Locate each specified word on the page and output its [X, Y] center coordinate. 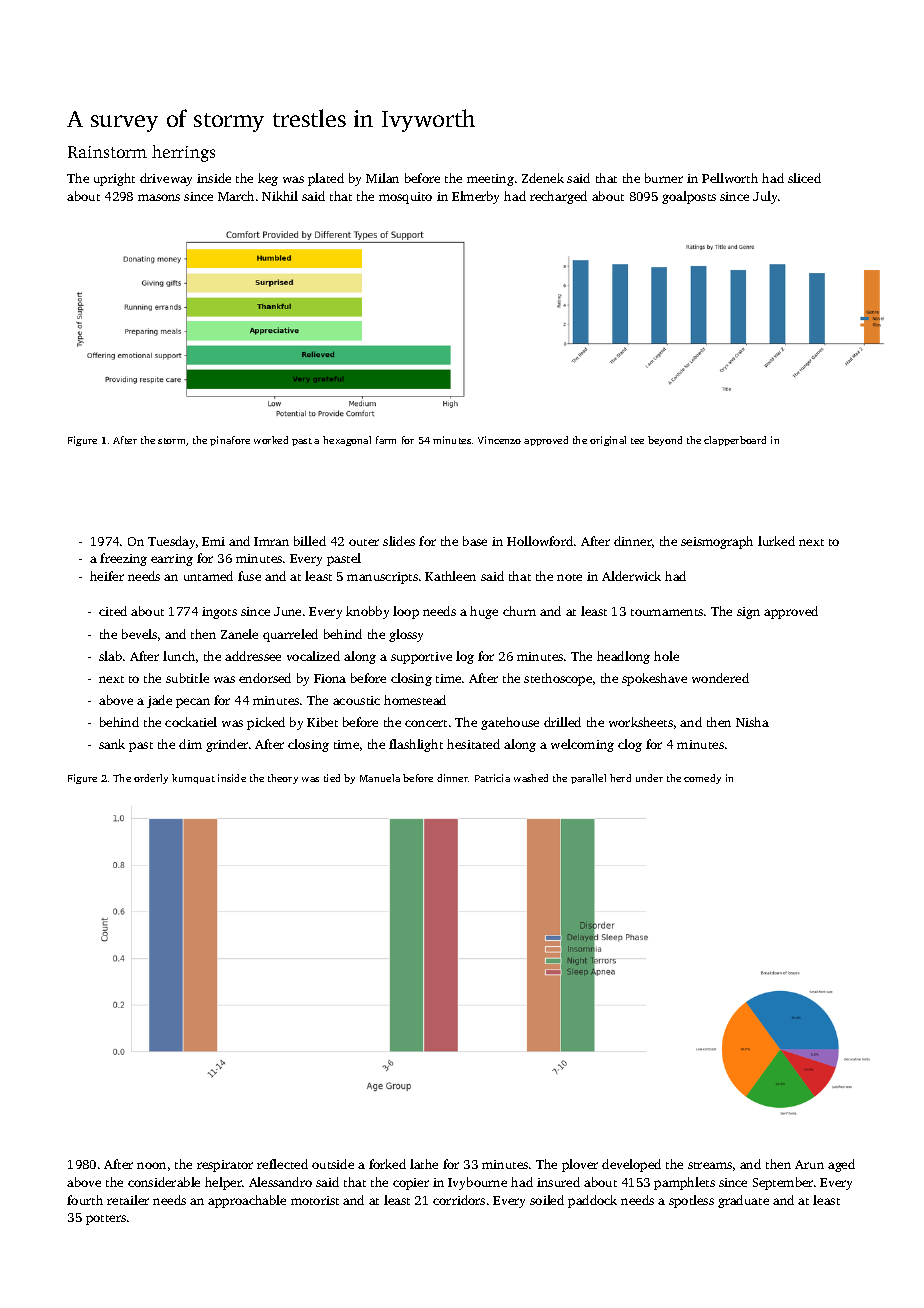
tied [332, 778]
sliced [804, 178]
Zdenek [543, 178]
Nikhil [280, 196]
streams [710, 1165]
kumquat [193, 779]
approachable [247, 1201]
